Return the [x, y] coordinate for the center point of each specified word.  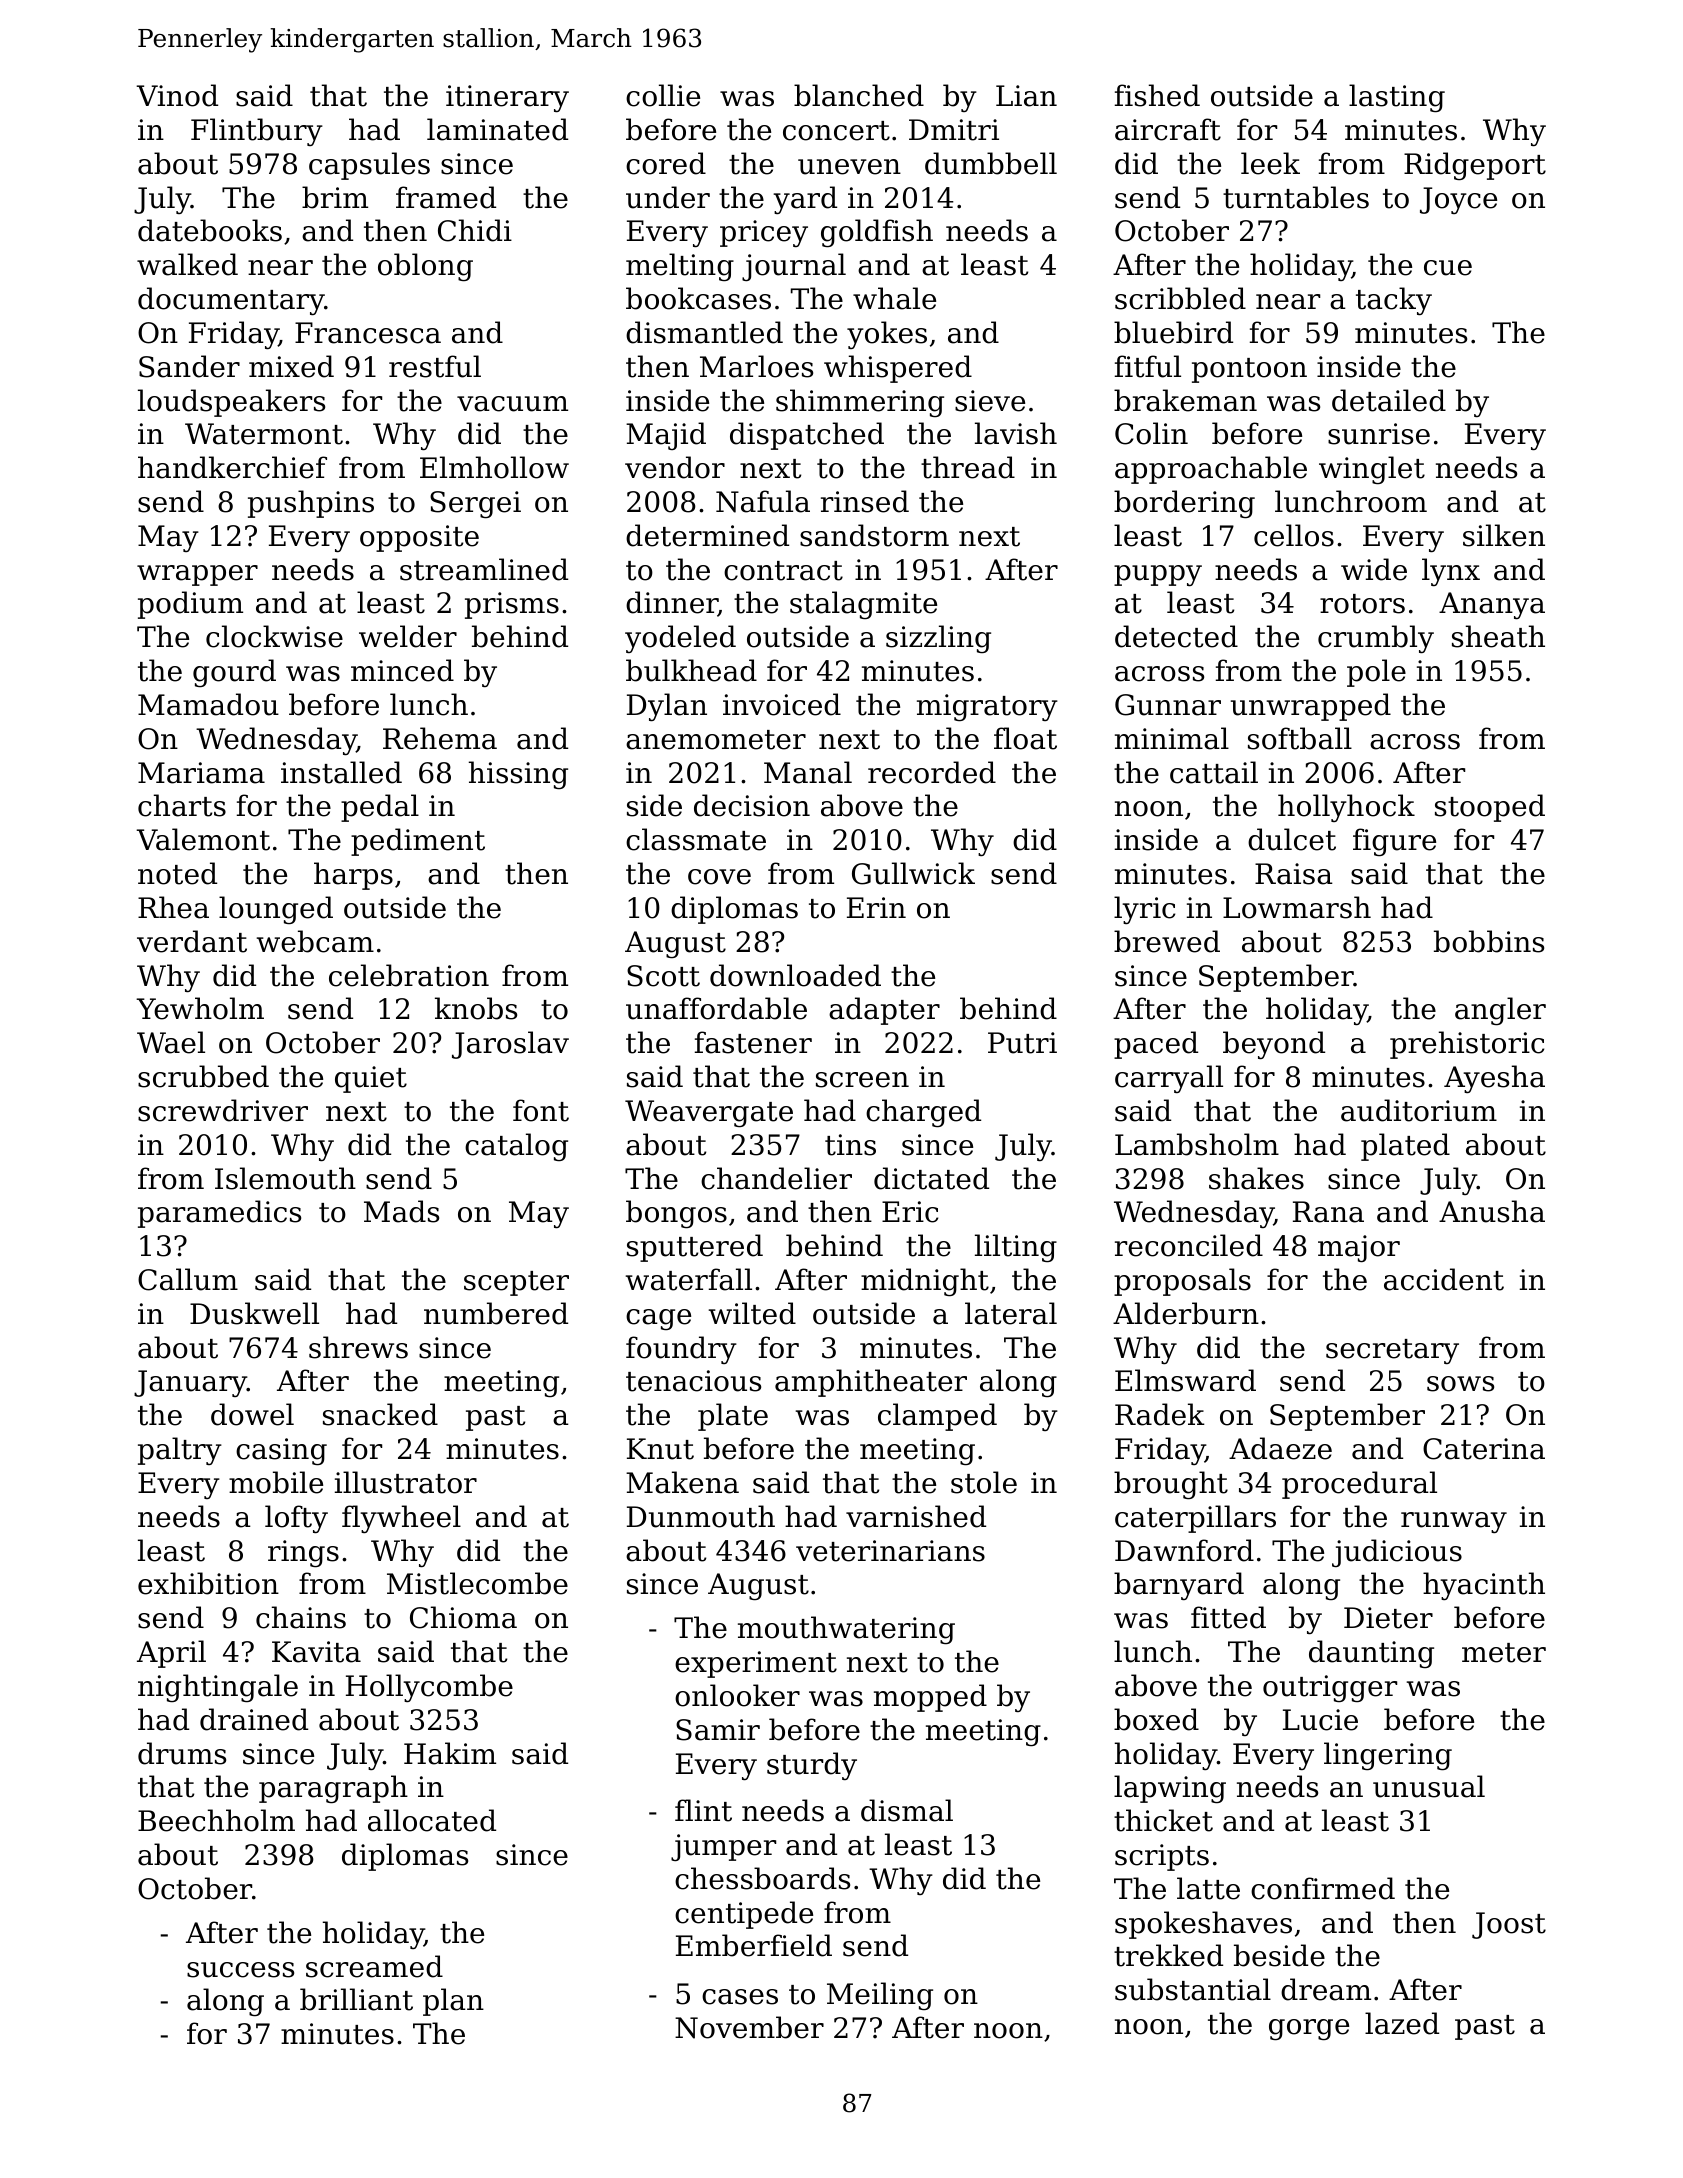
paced [1156, 1045]
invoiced [782, 704]
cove [719, 877]
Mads [401, 1211]
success [240, 1970]
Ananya [1492, 605]
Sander [189, 366]
